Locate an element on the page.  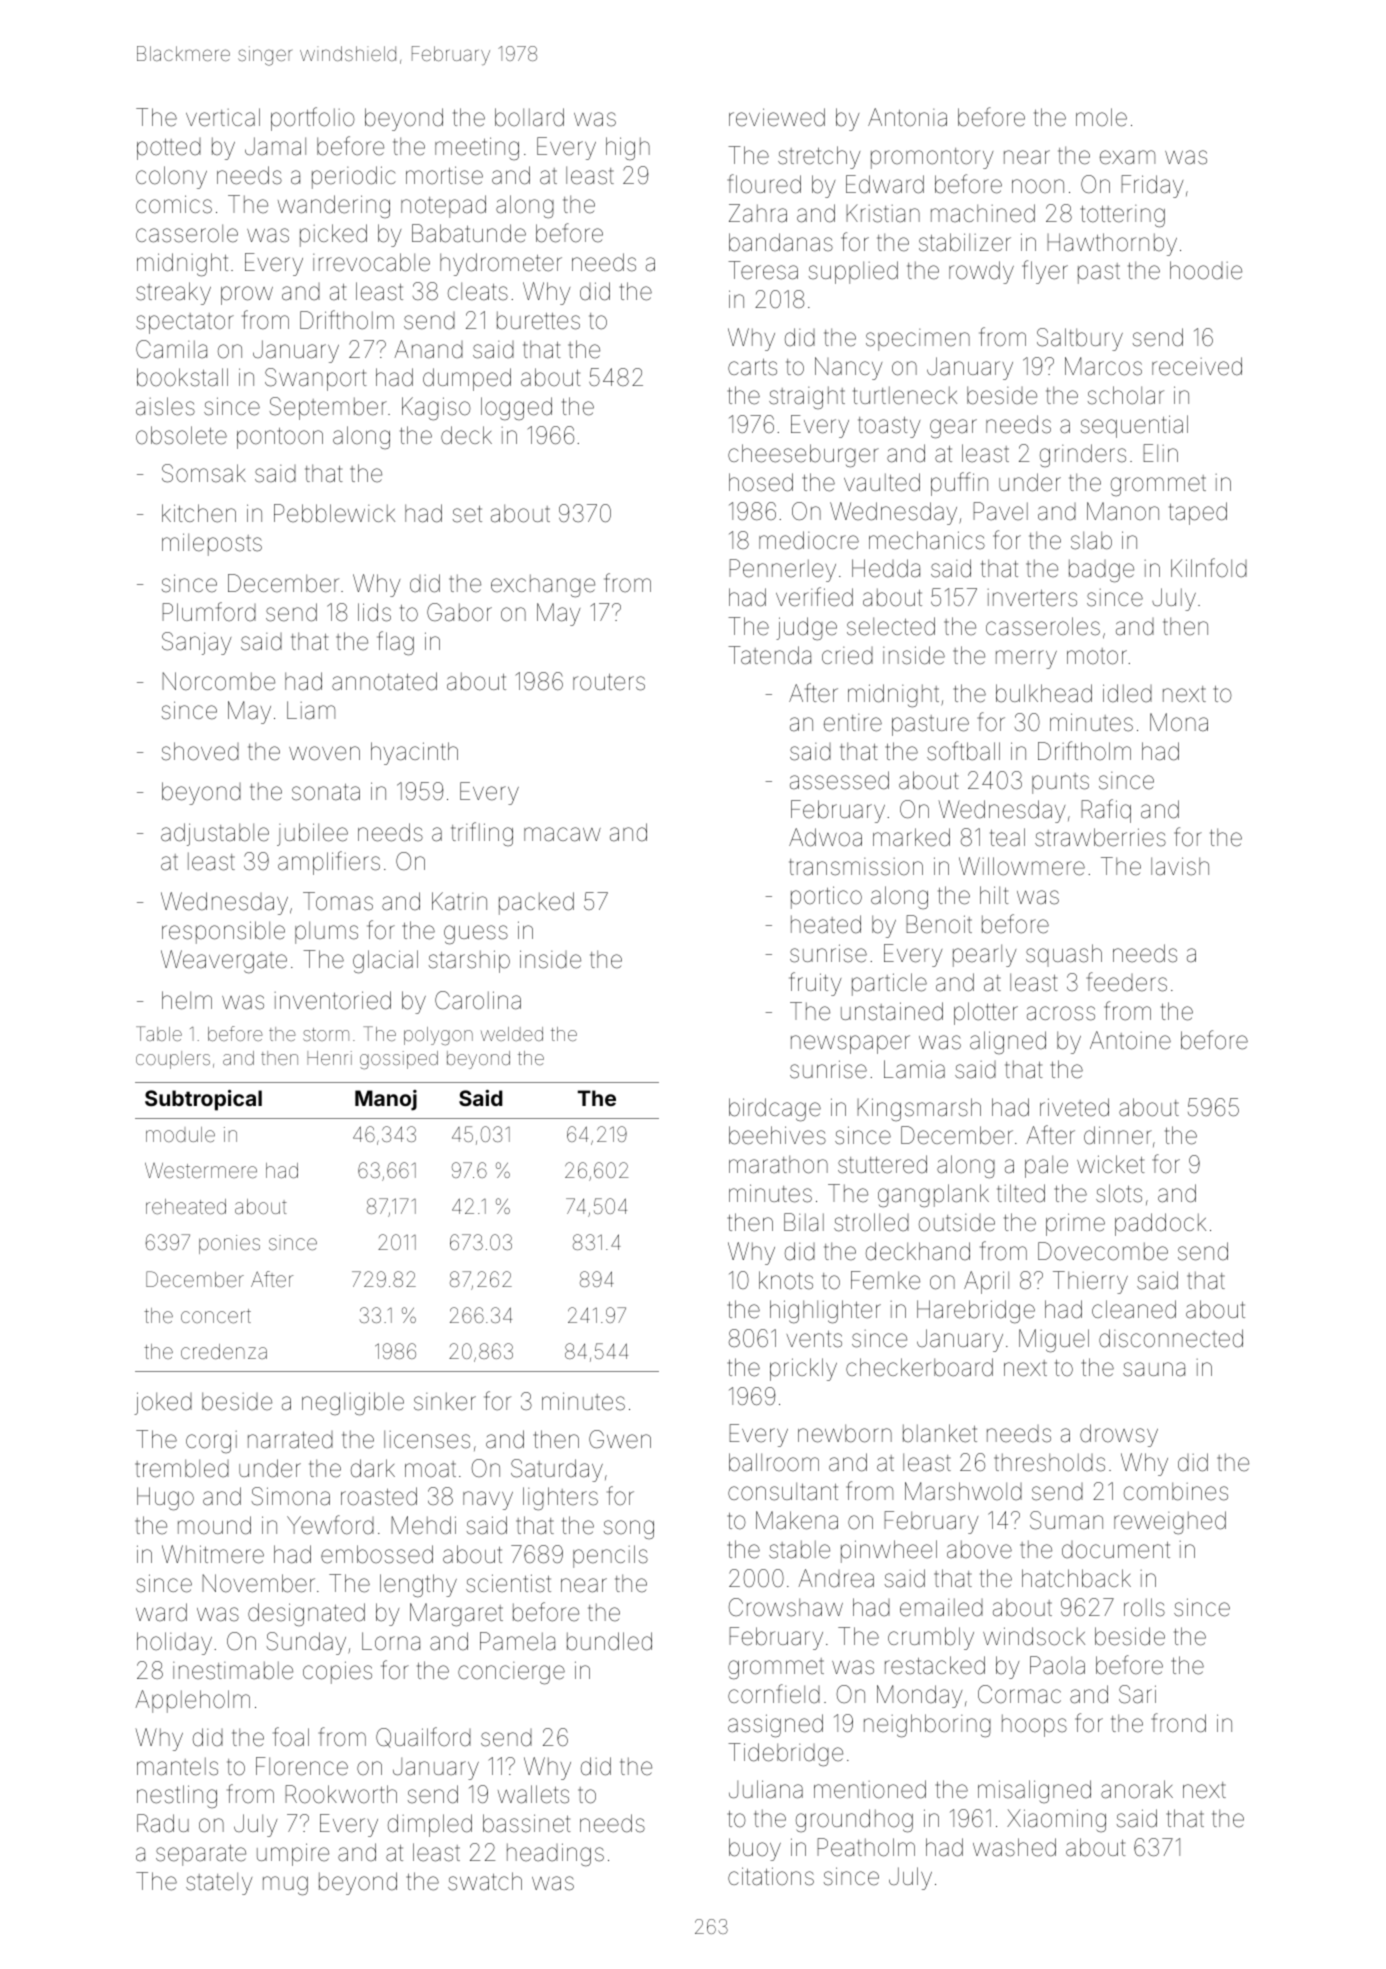
Andrea is located at coordinates (836, 1578).
